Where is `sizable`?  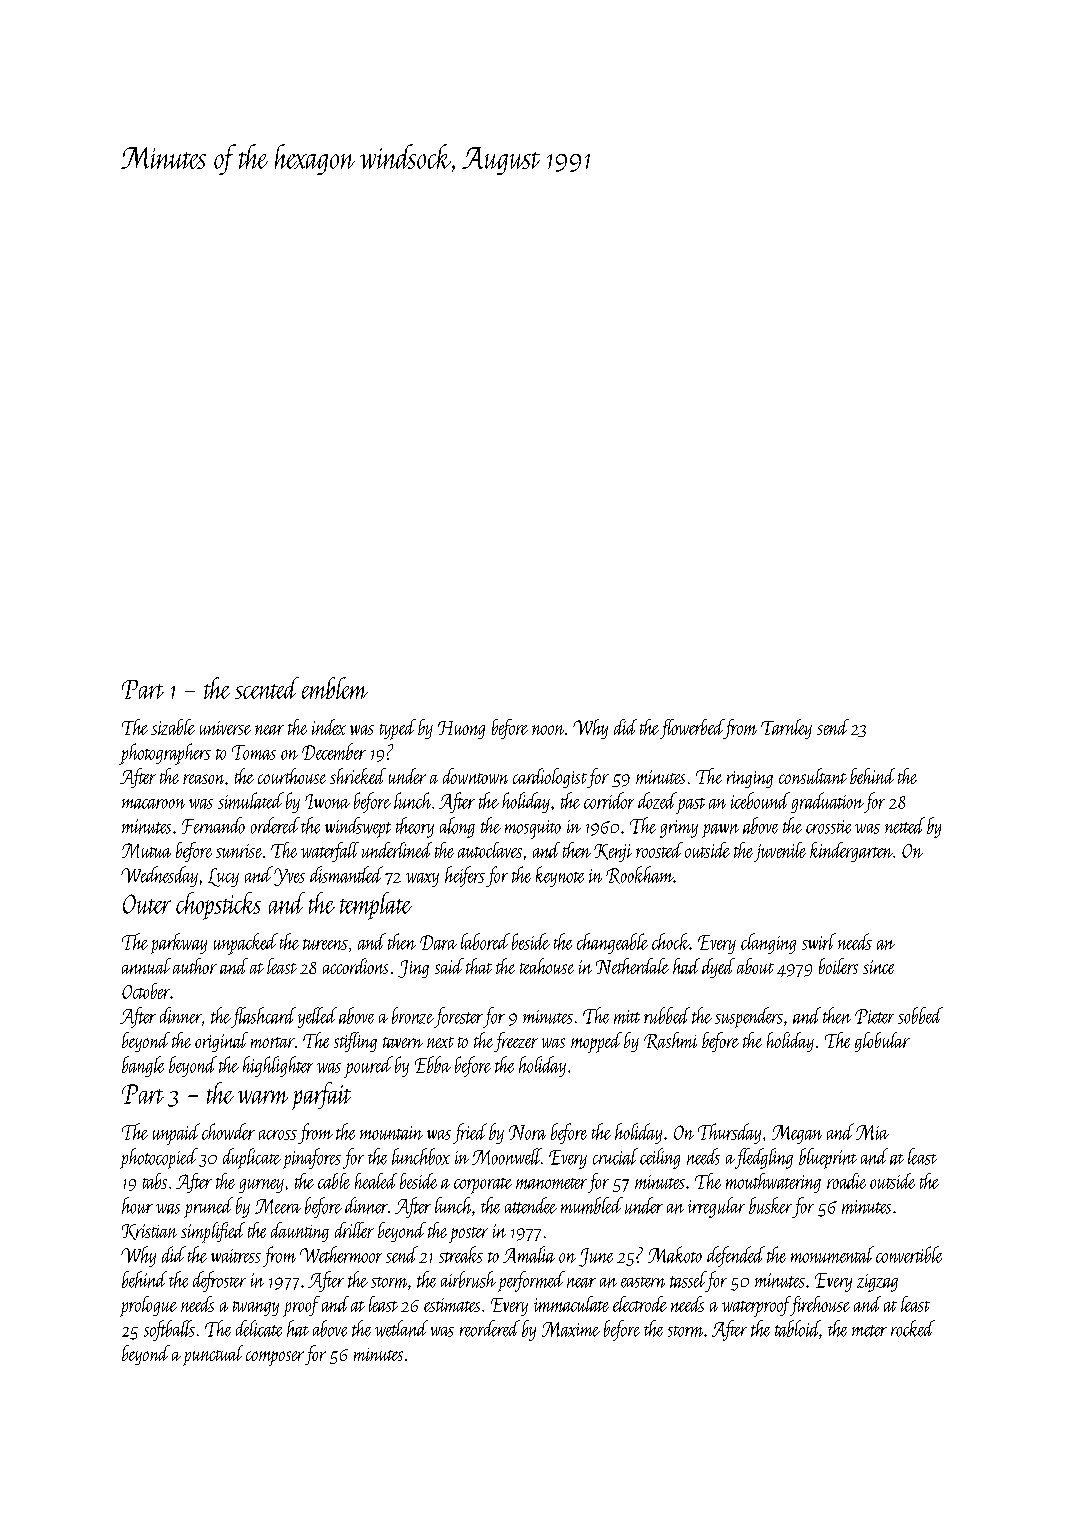 sizable is located at coordinates (173, 727).
